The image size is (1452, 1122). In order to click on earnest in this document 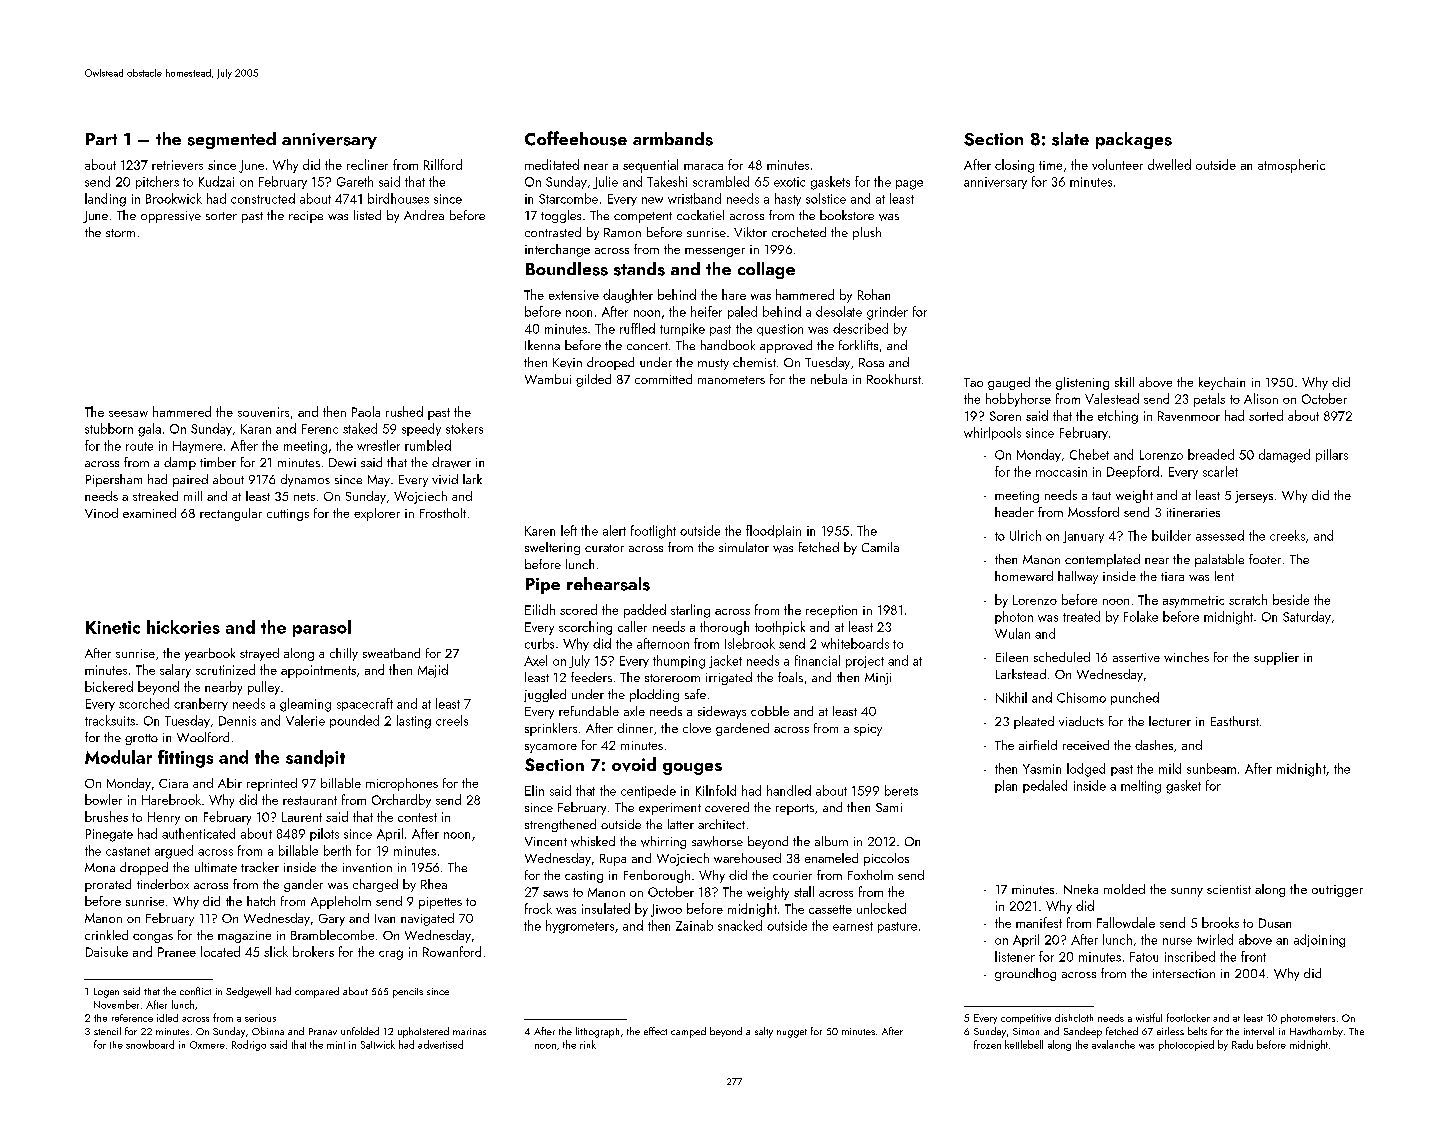, I will do `click(853, 926)`.
